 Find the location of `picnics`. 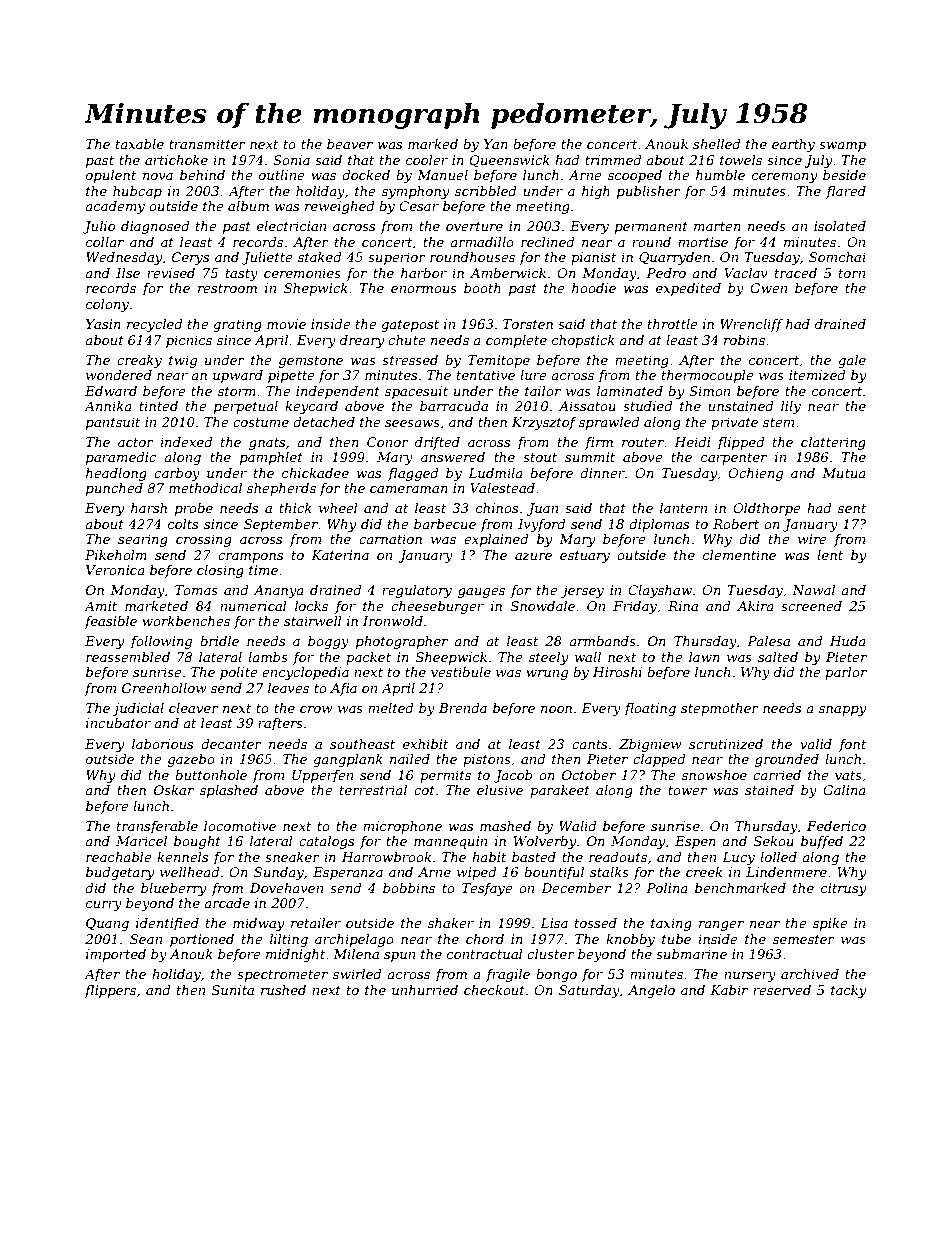

picnics is located at coordinates (189, 341).
